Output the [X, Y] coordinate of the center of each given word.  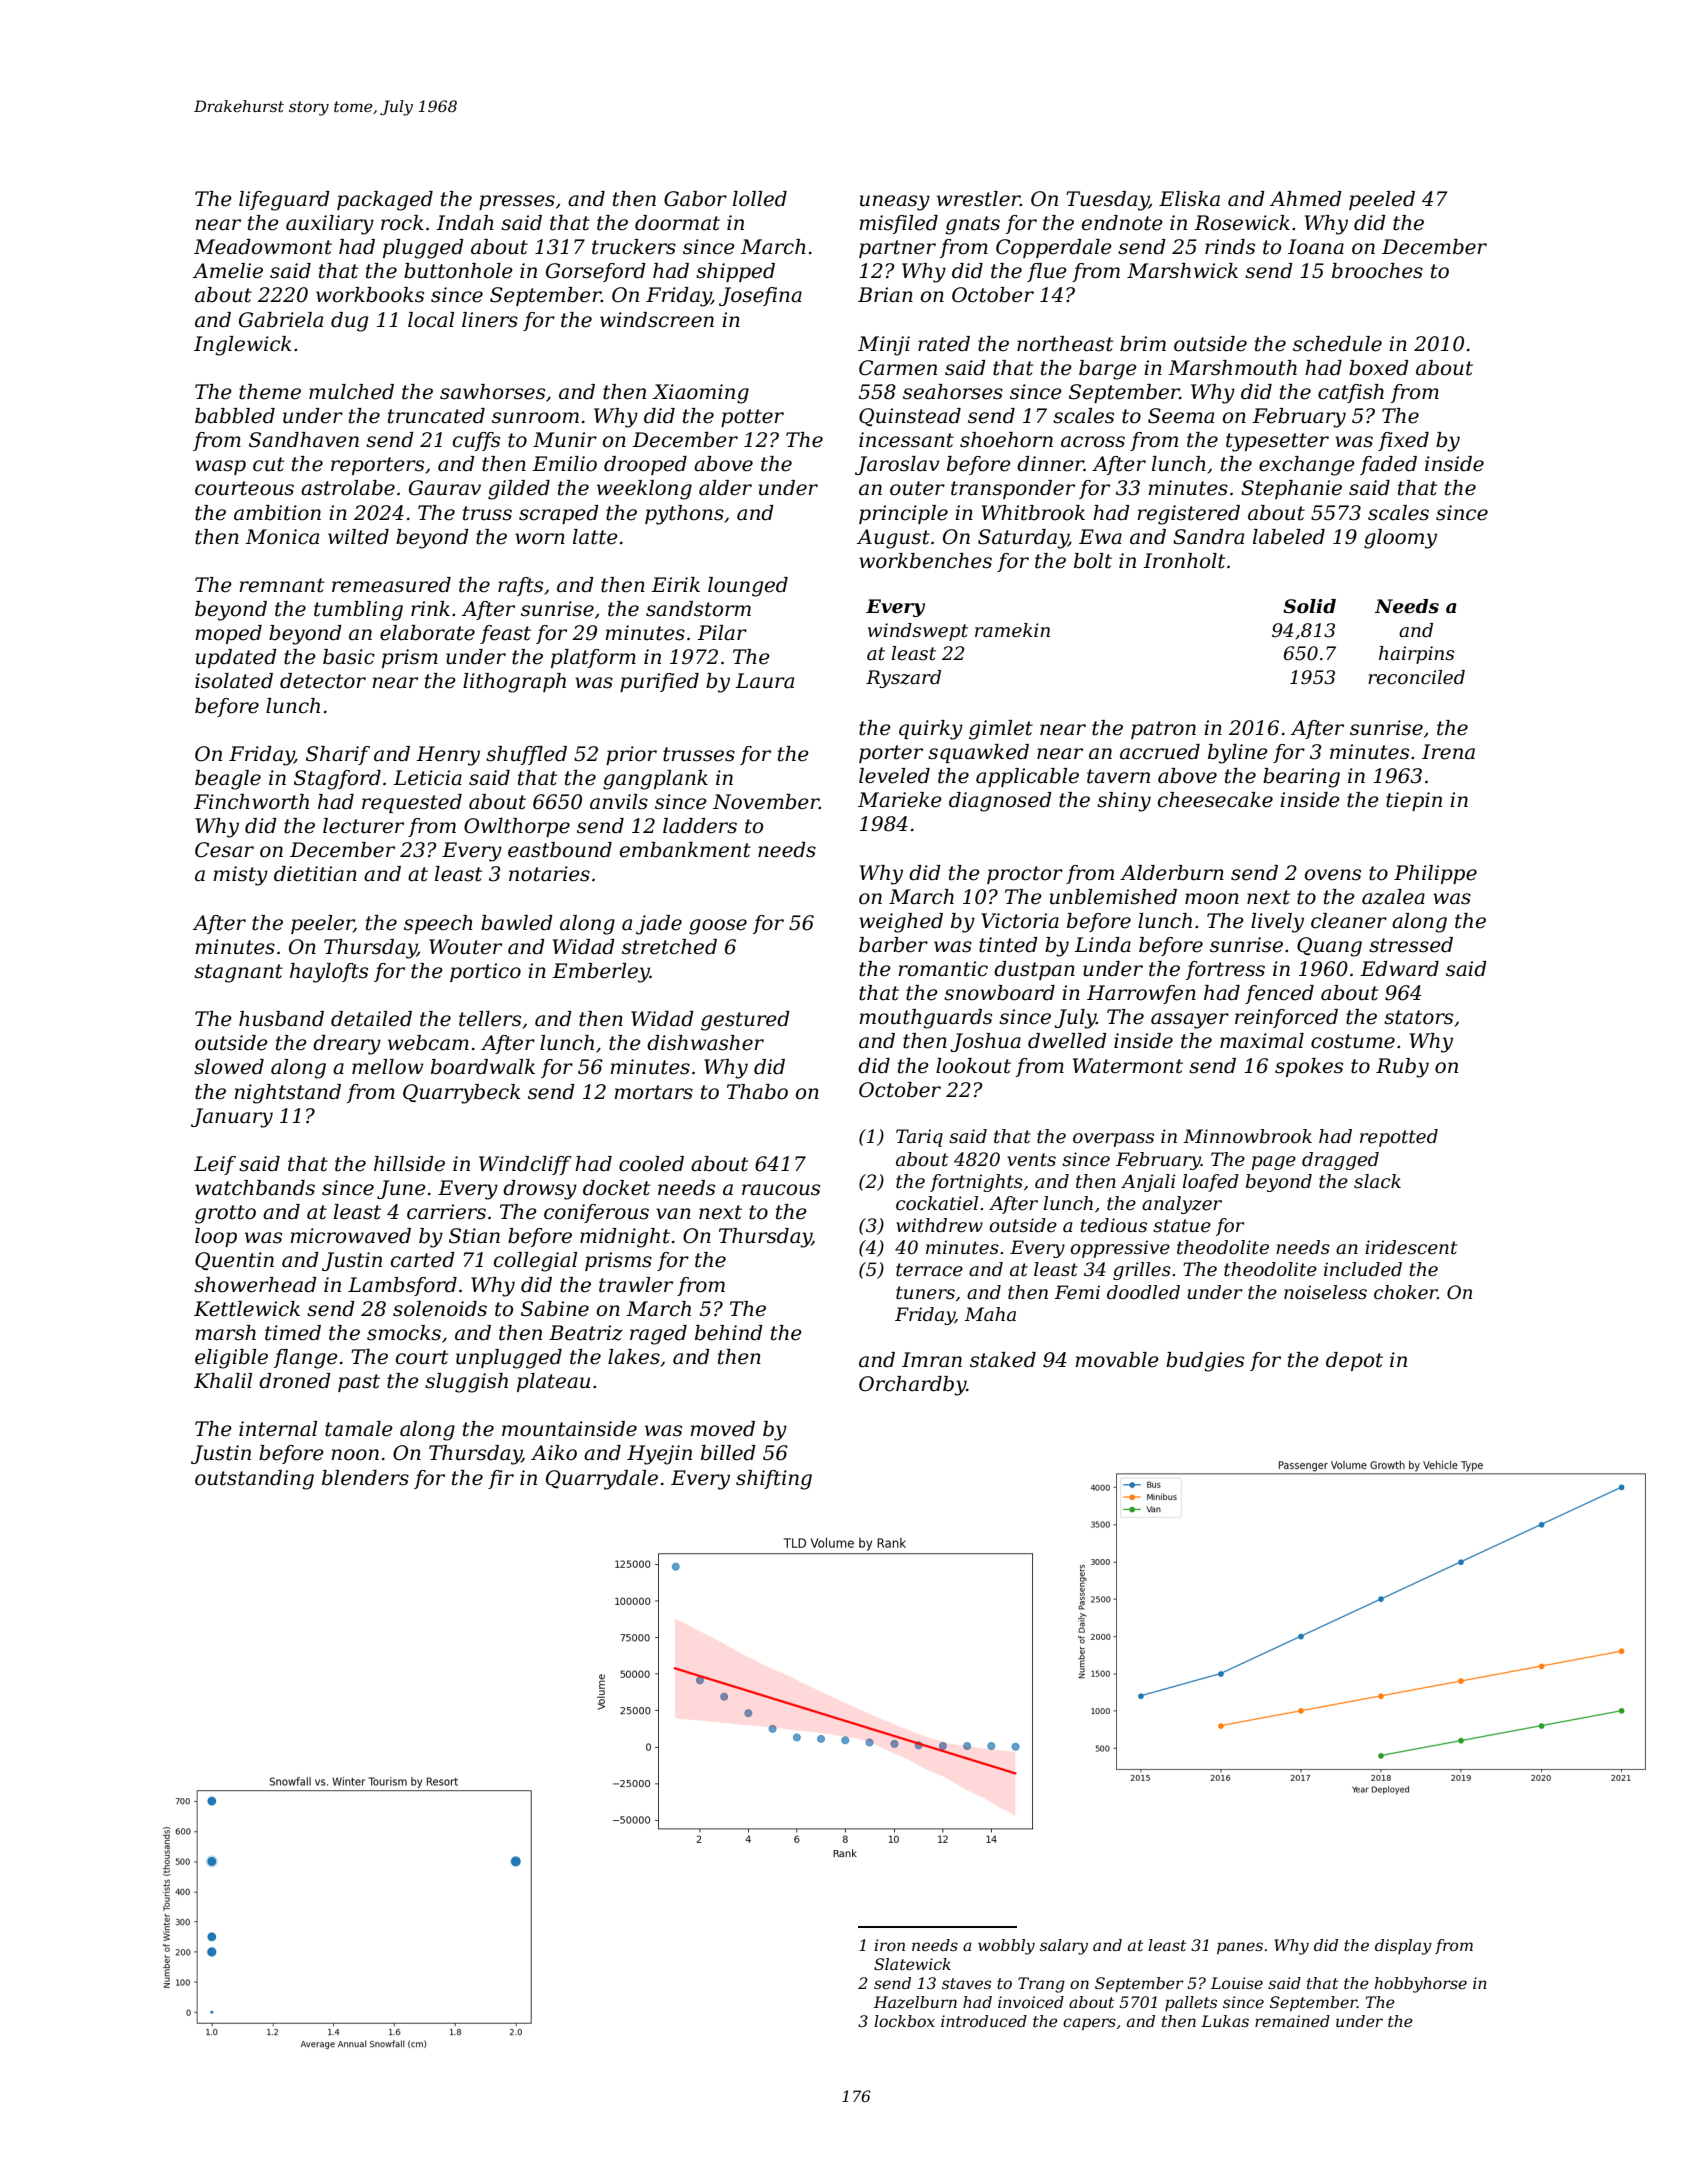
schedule [1337, 344]
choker [1406, 1292]
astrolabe [348, 488]
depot [1354, 1361]
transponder [1013, 489]
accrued [1160, 752]
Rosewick [1242, 223]
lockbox [904, 2021]
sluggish [466, 1383]
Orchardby [912, 1386]
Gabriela [281, 320]
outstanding [254, 1480]
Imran [932, 1360]
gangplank [655, 780]
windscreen [657, 320]
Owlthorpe [517, 827]
